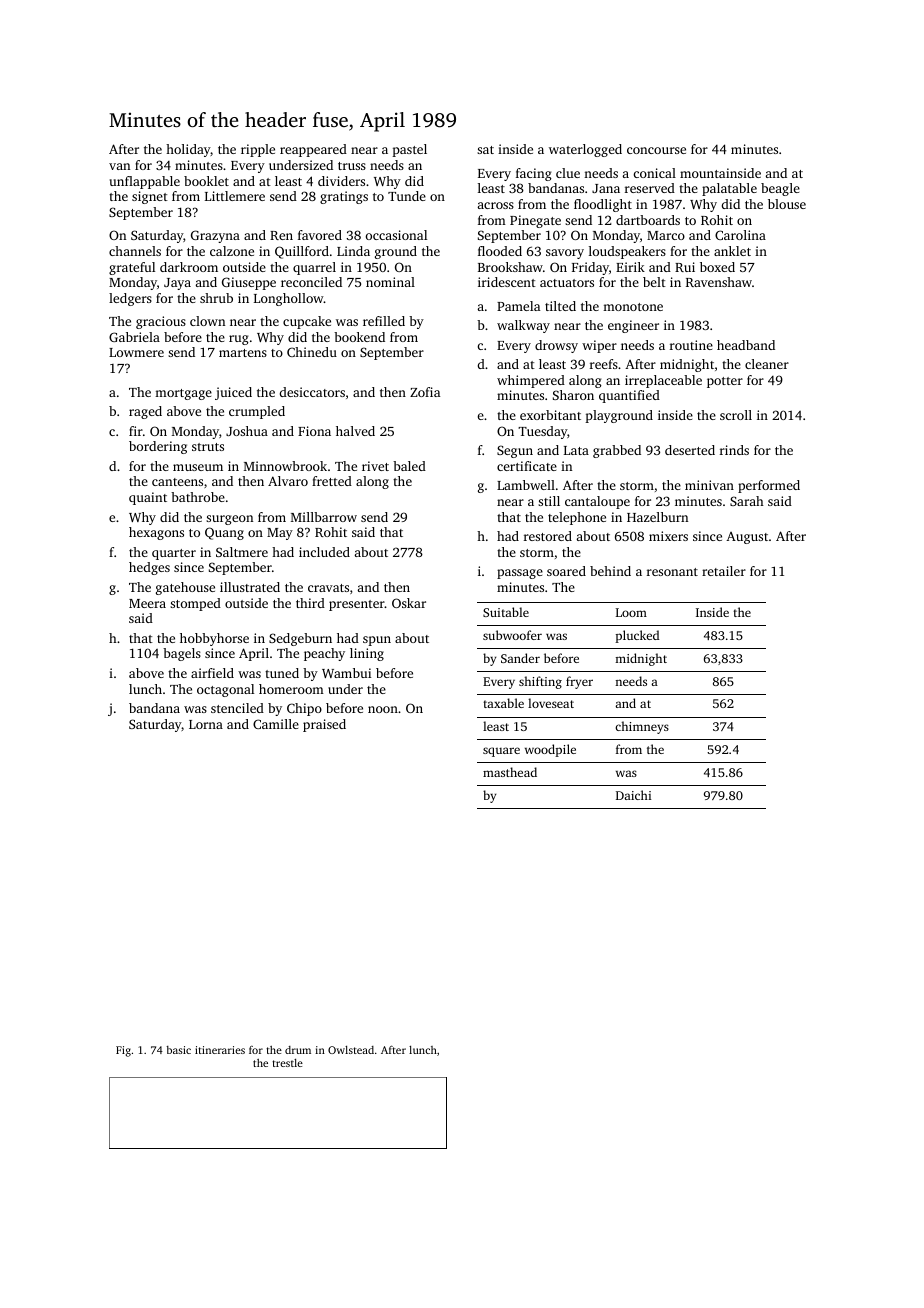 Image resolution: width=924 pixels, height=1308 pixels. What do you see at coordinates (123, 1051) in the screenshot?
I see `Fig` at bounding box center [123, 1051].
